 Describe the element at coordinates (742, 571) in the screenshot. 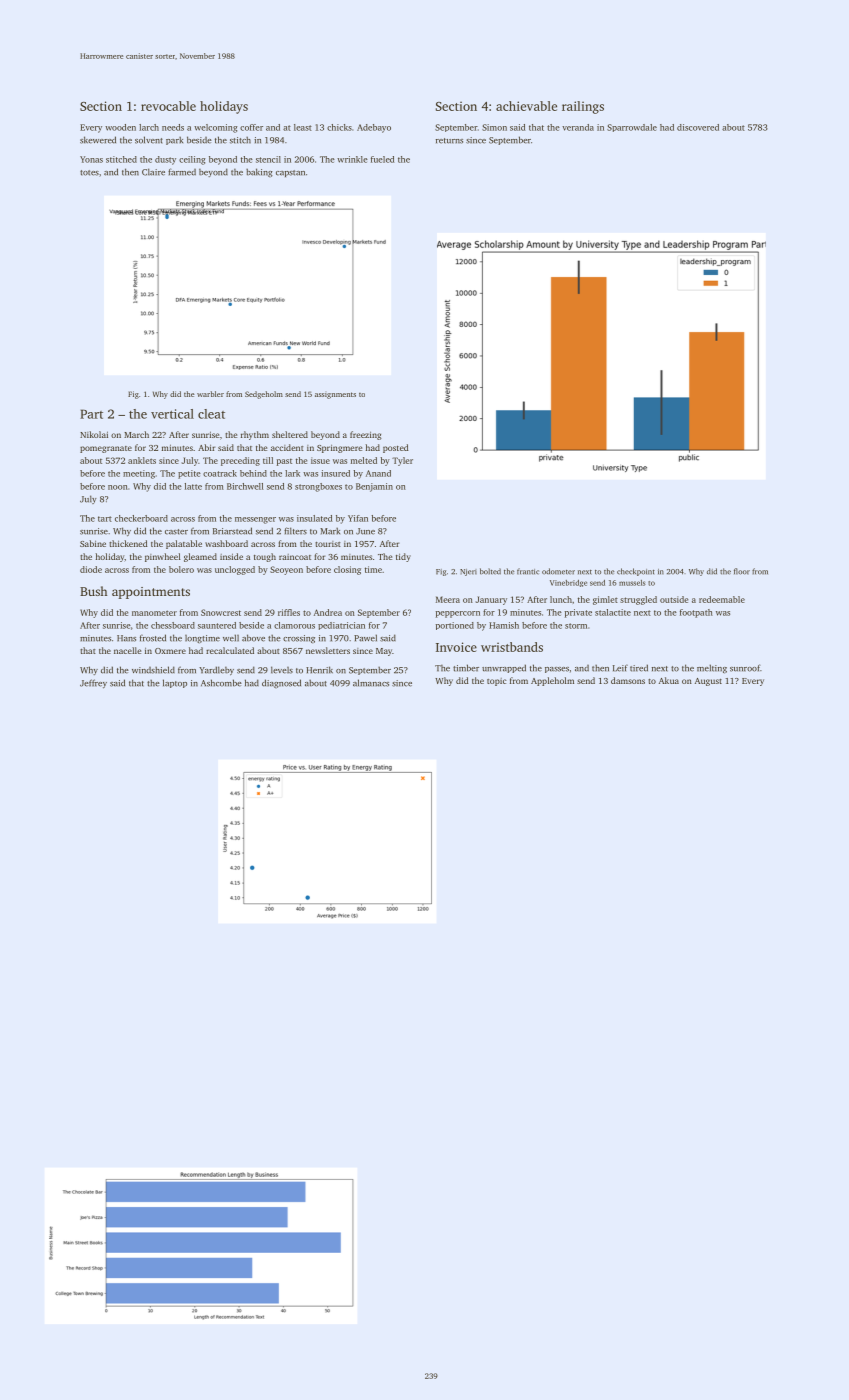

I see `floor` at that location.
